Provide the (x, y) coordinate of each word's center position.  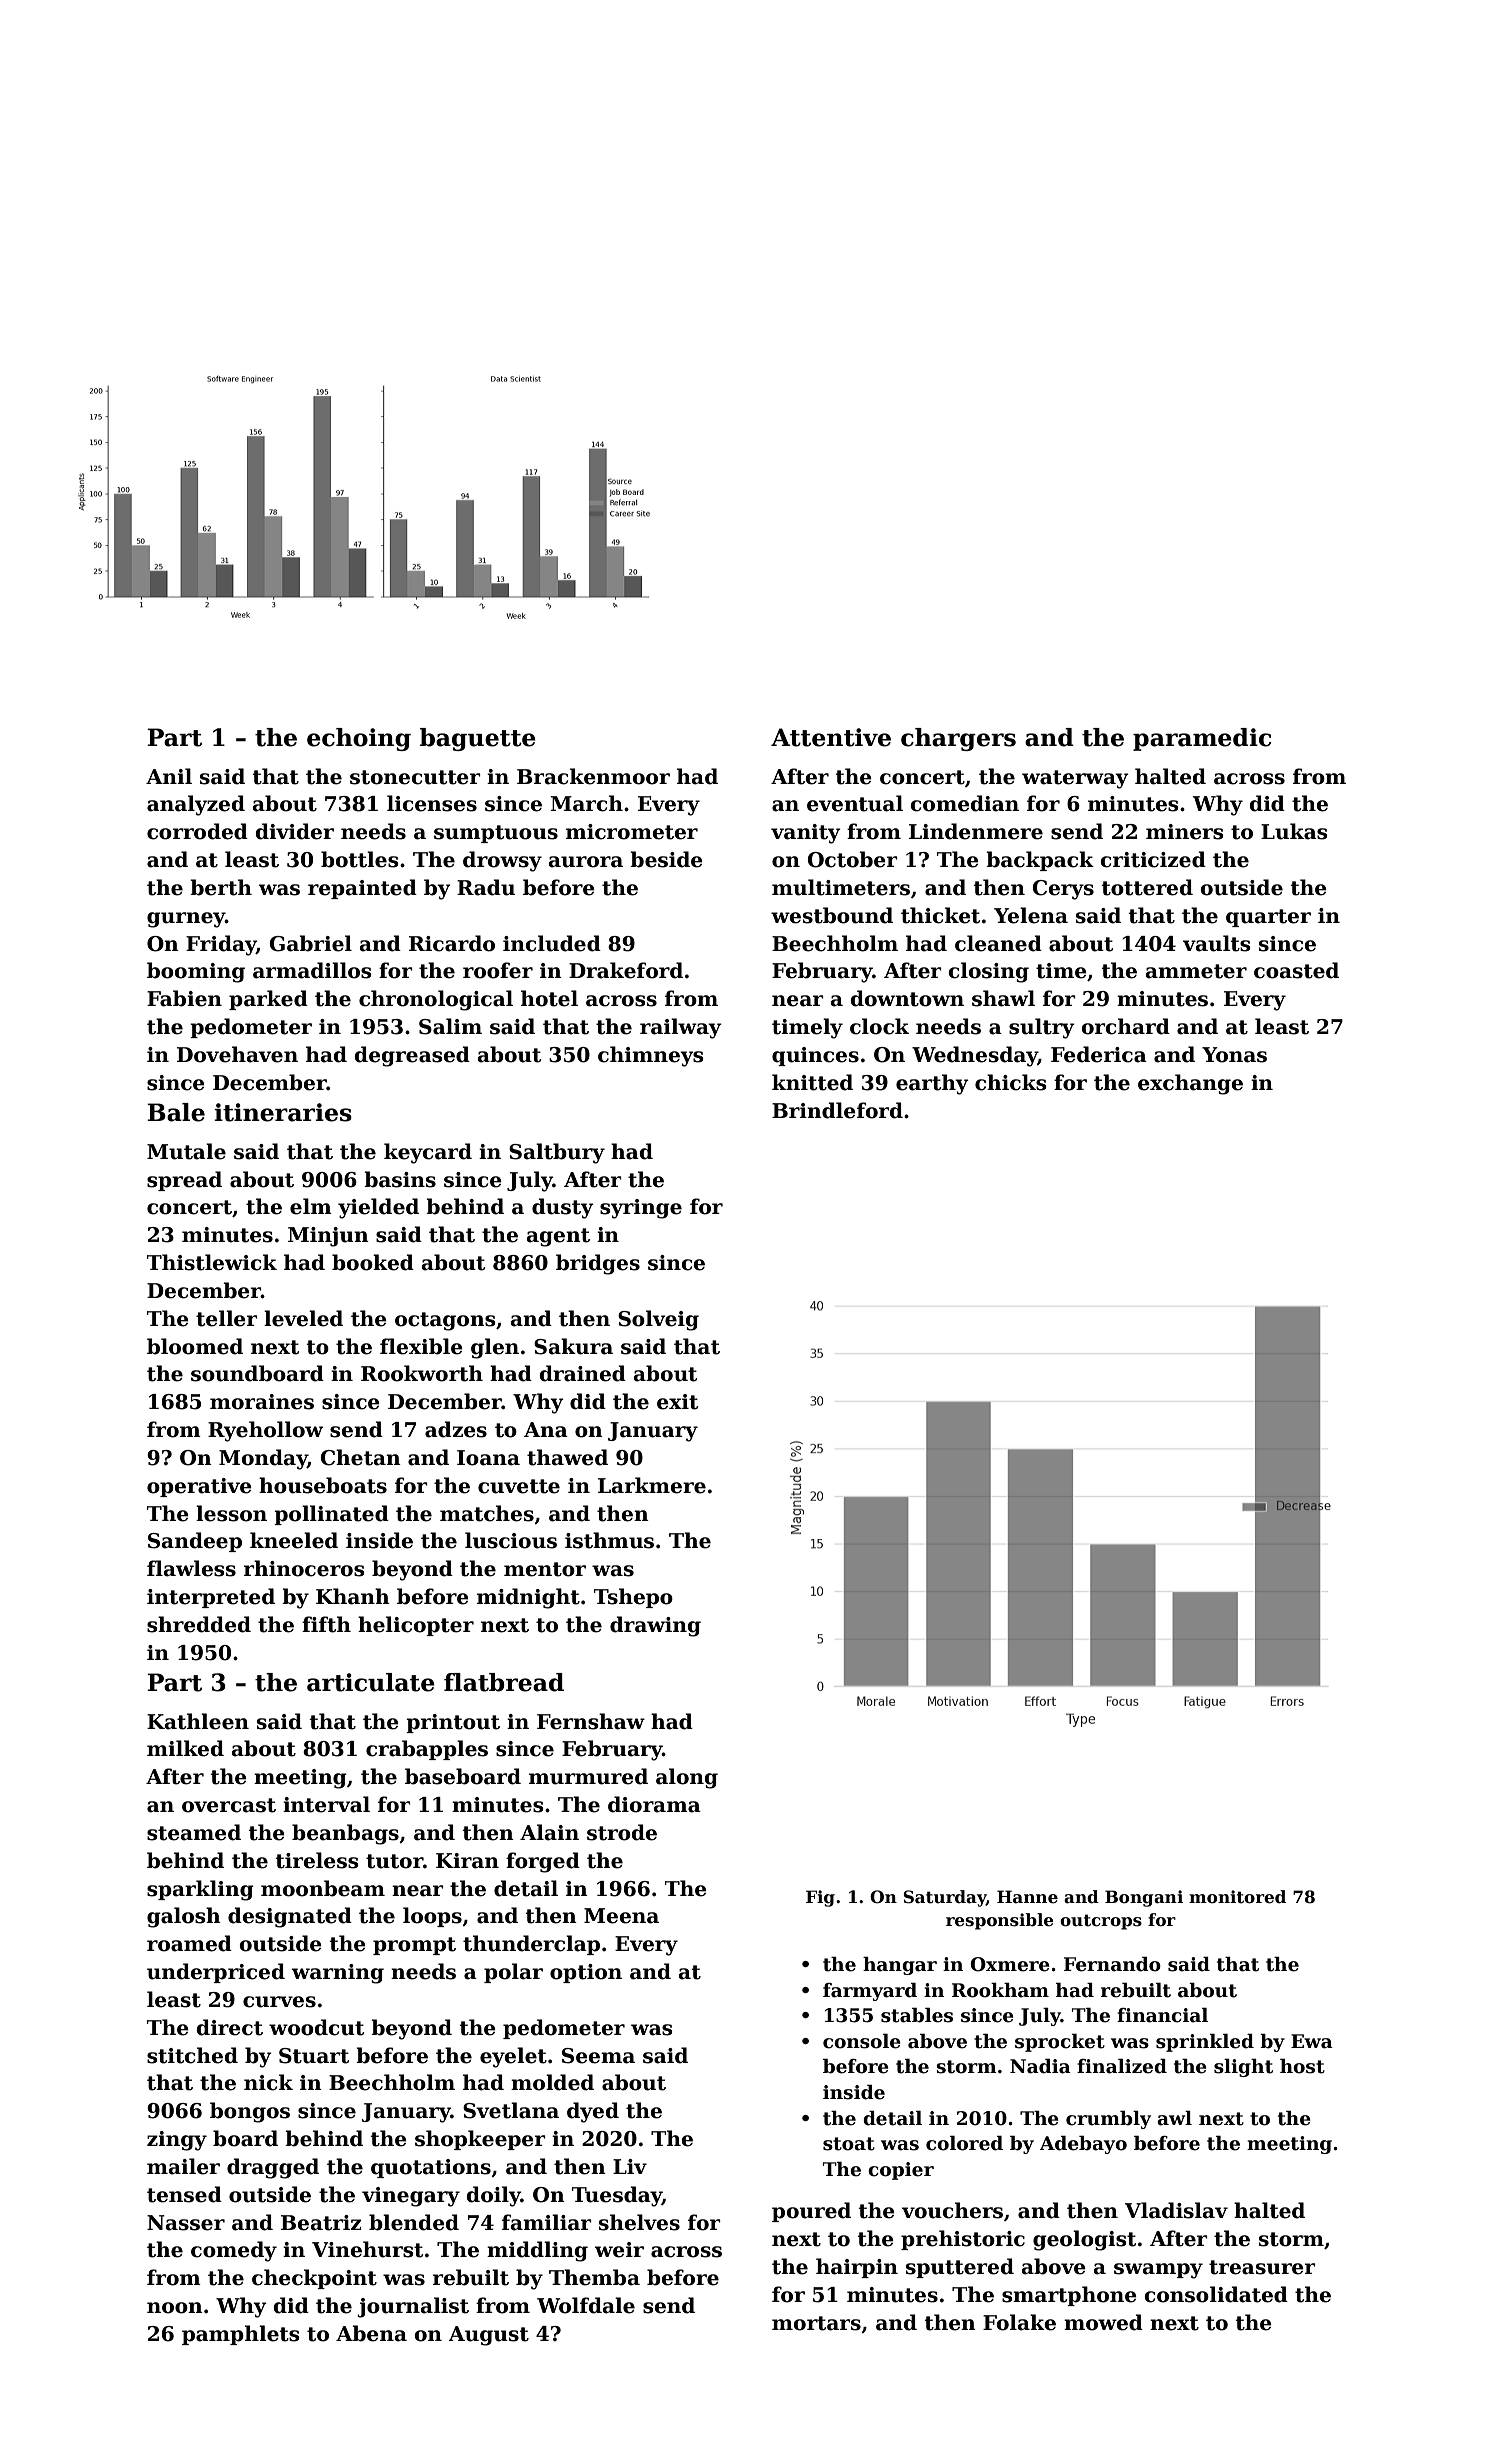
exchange (1190, 1084)
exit (677, 1402)
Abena (371, 2333)
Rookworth (422, 1373)
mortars (816, 2323)
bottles (359, 859)
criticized (1153, 859)
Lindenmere (976, 831)
